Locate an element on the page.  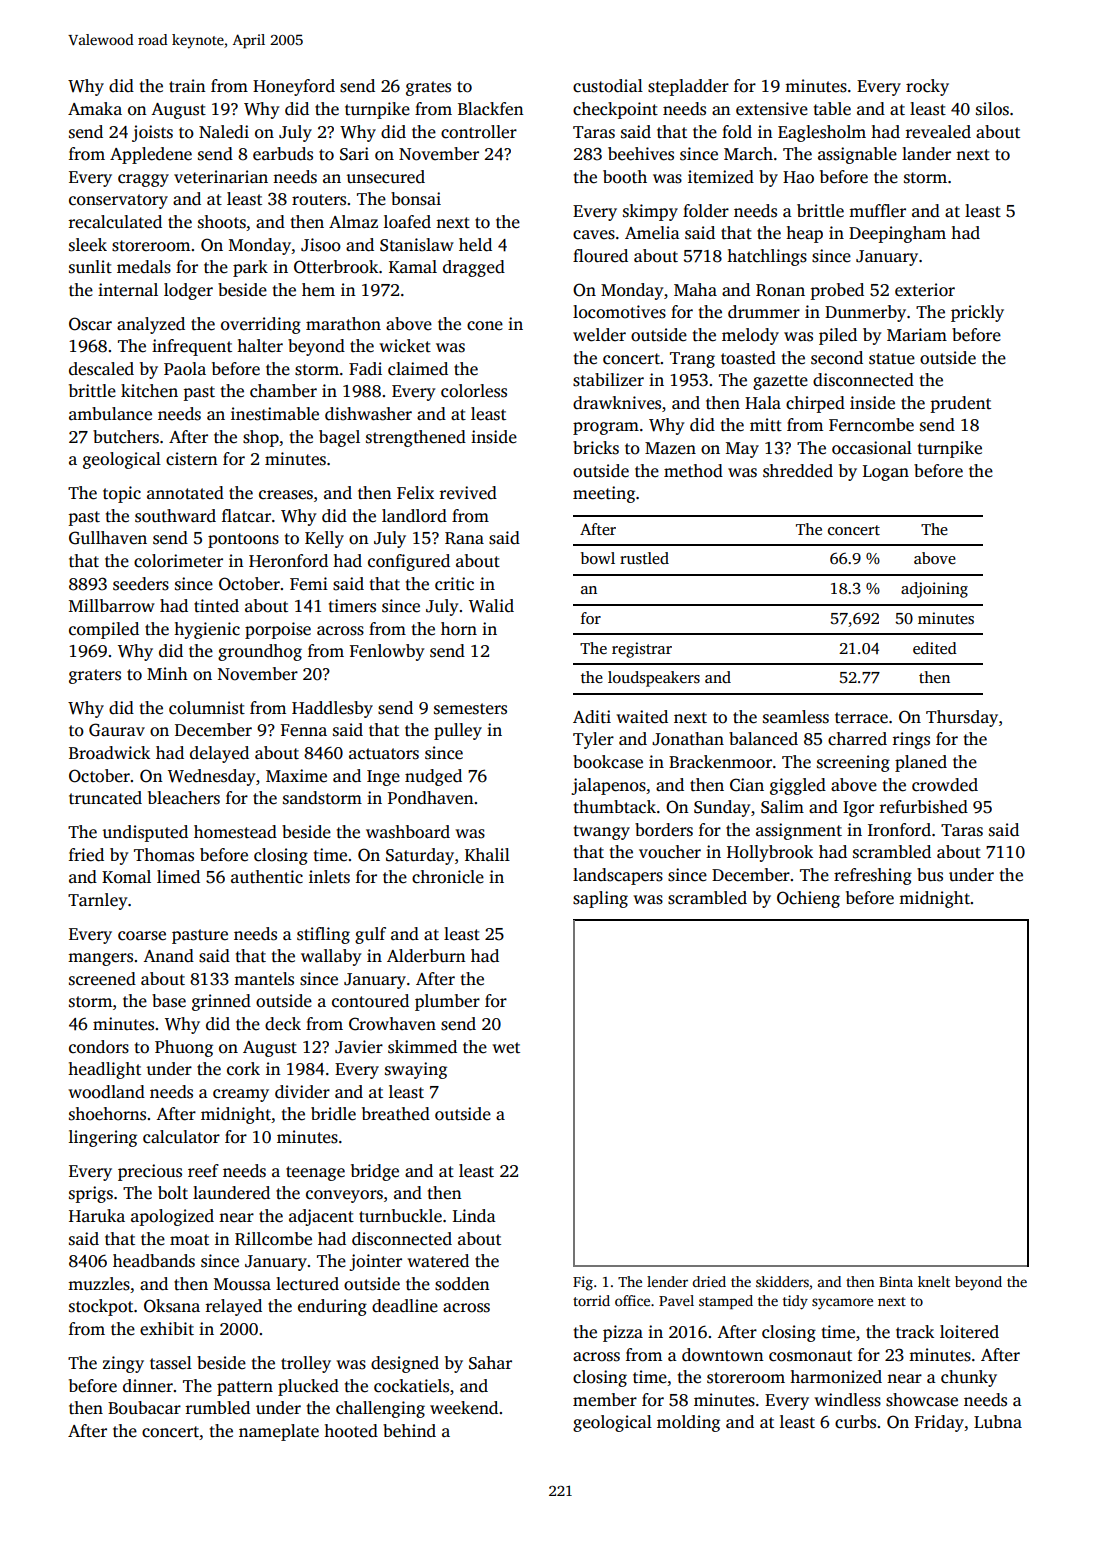
bus is located at coordinates (930, 875).
